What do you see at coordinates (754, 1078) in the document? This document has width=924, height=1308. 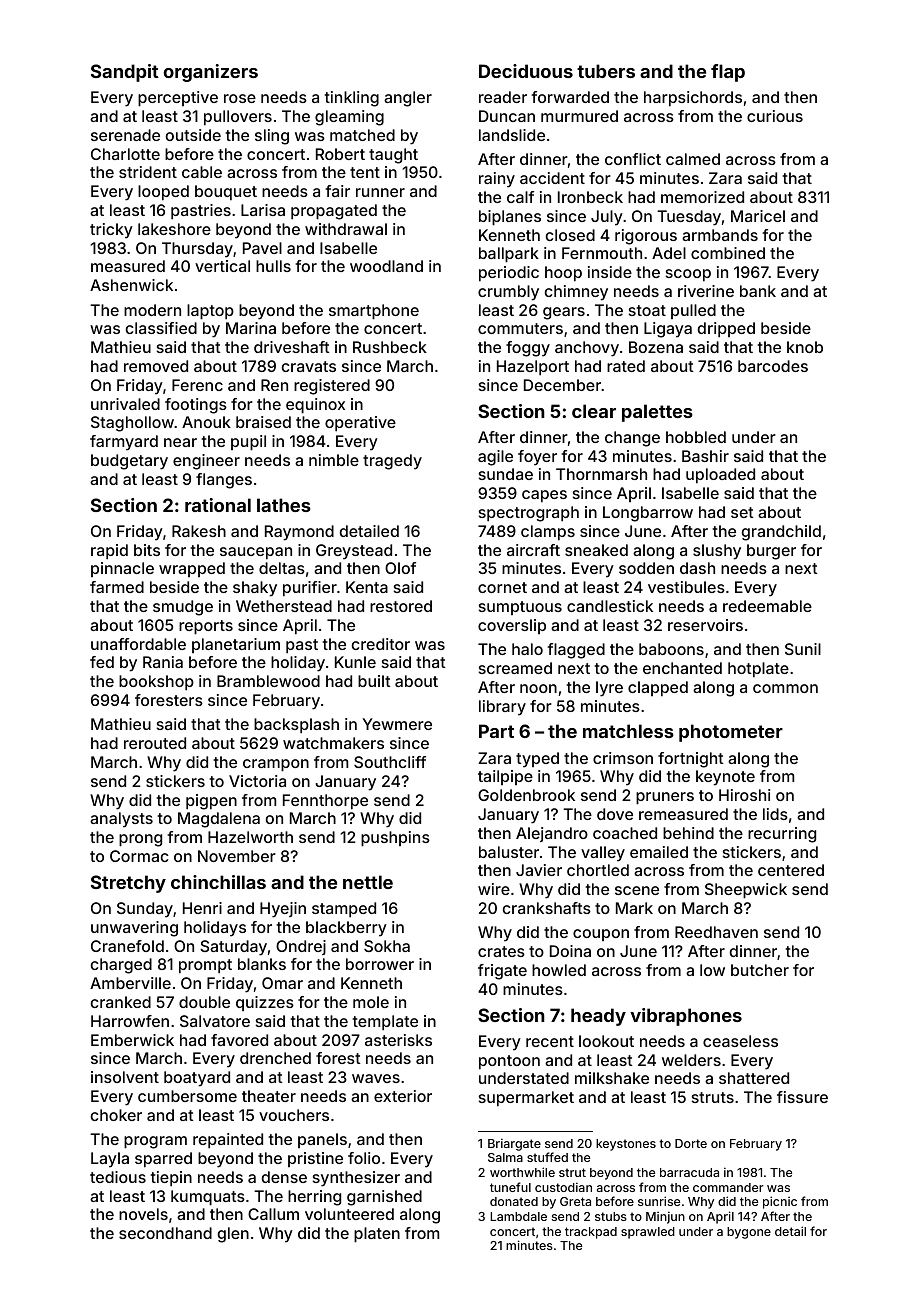 I see `shattered` at bounding box center [754, 1078].
